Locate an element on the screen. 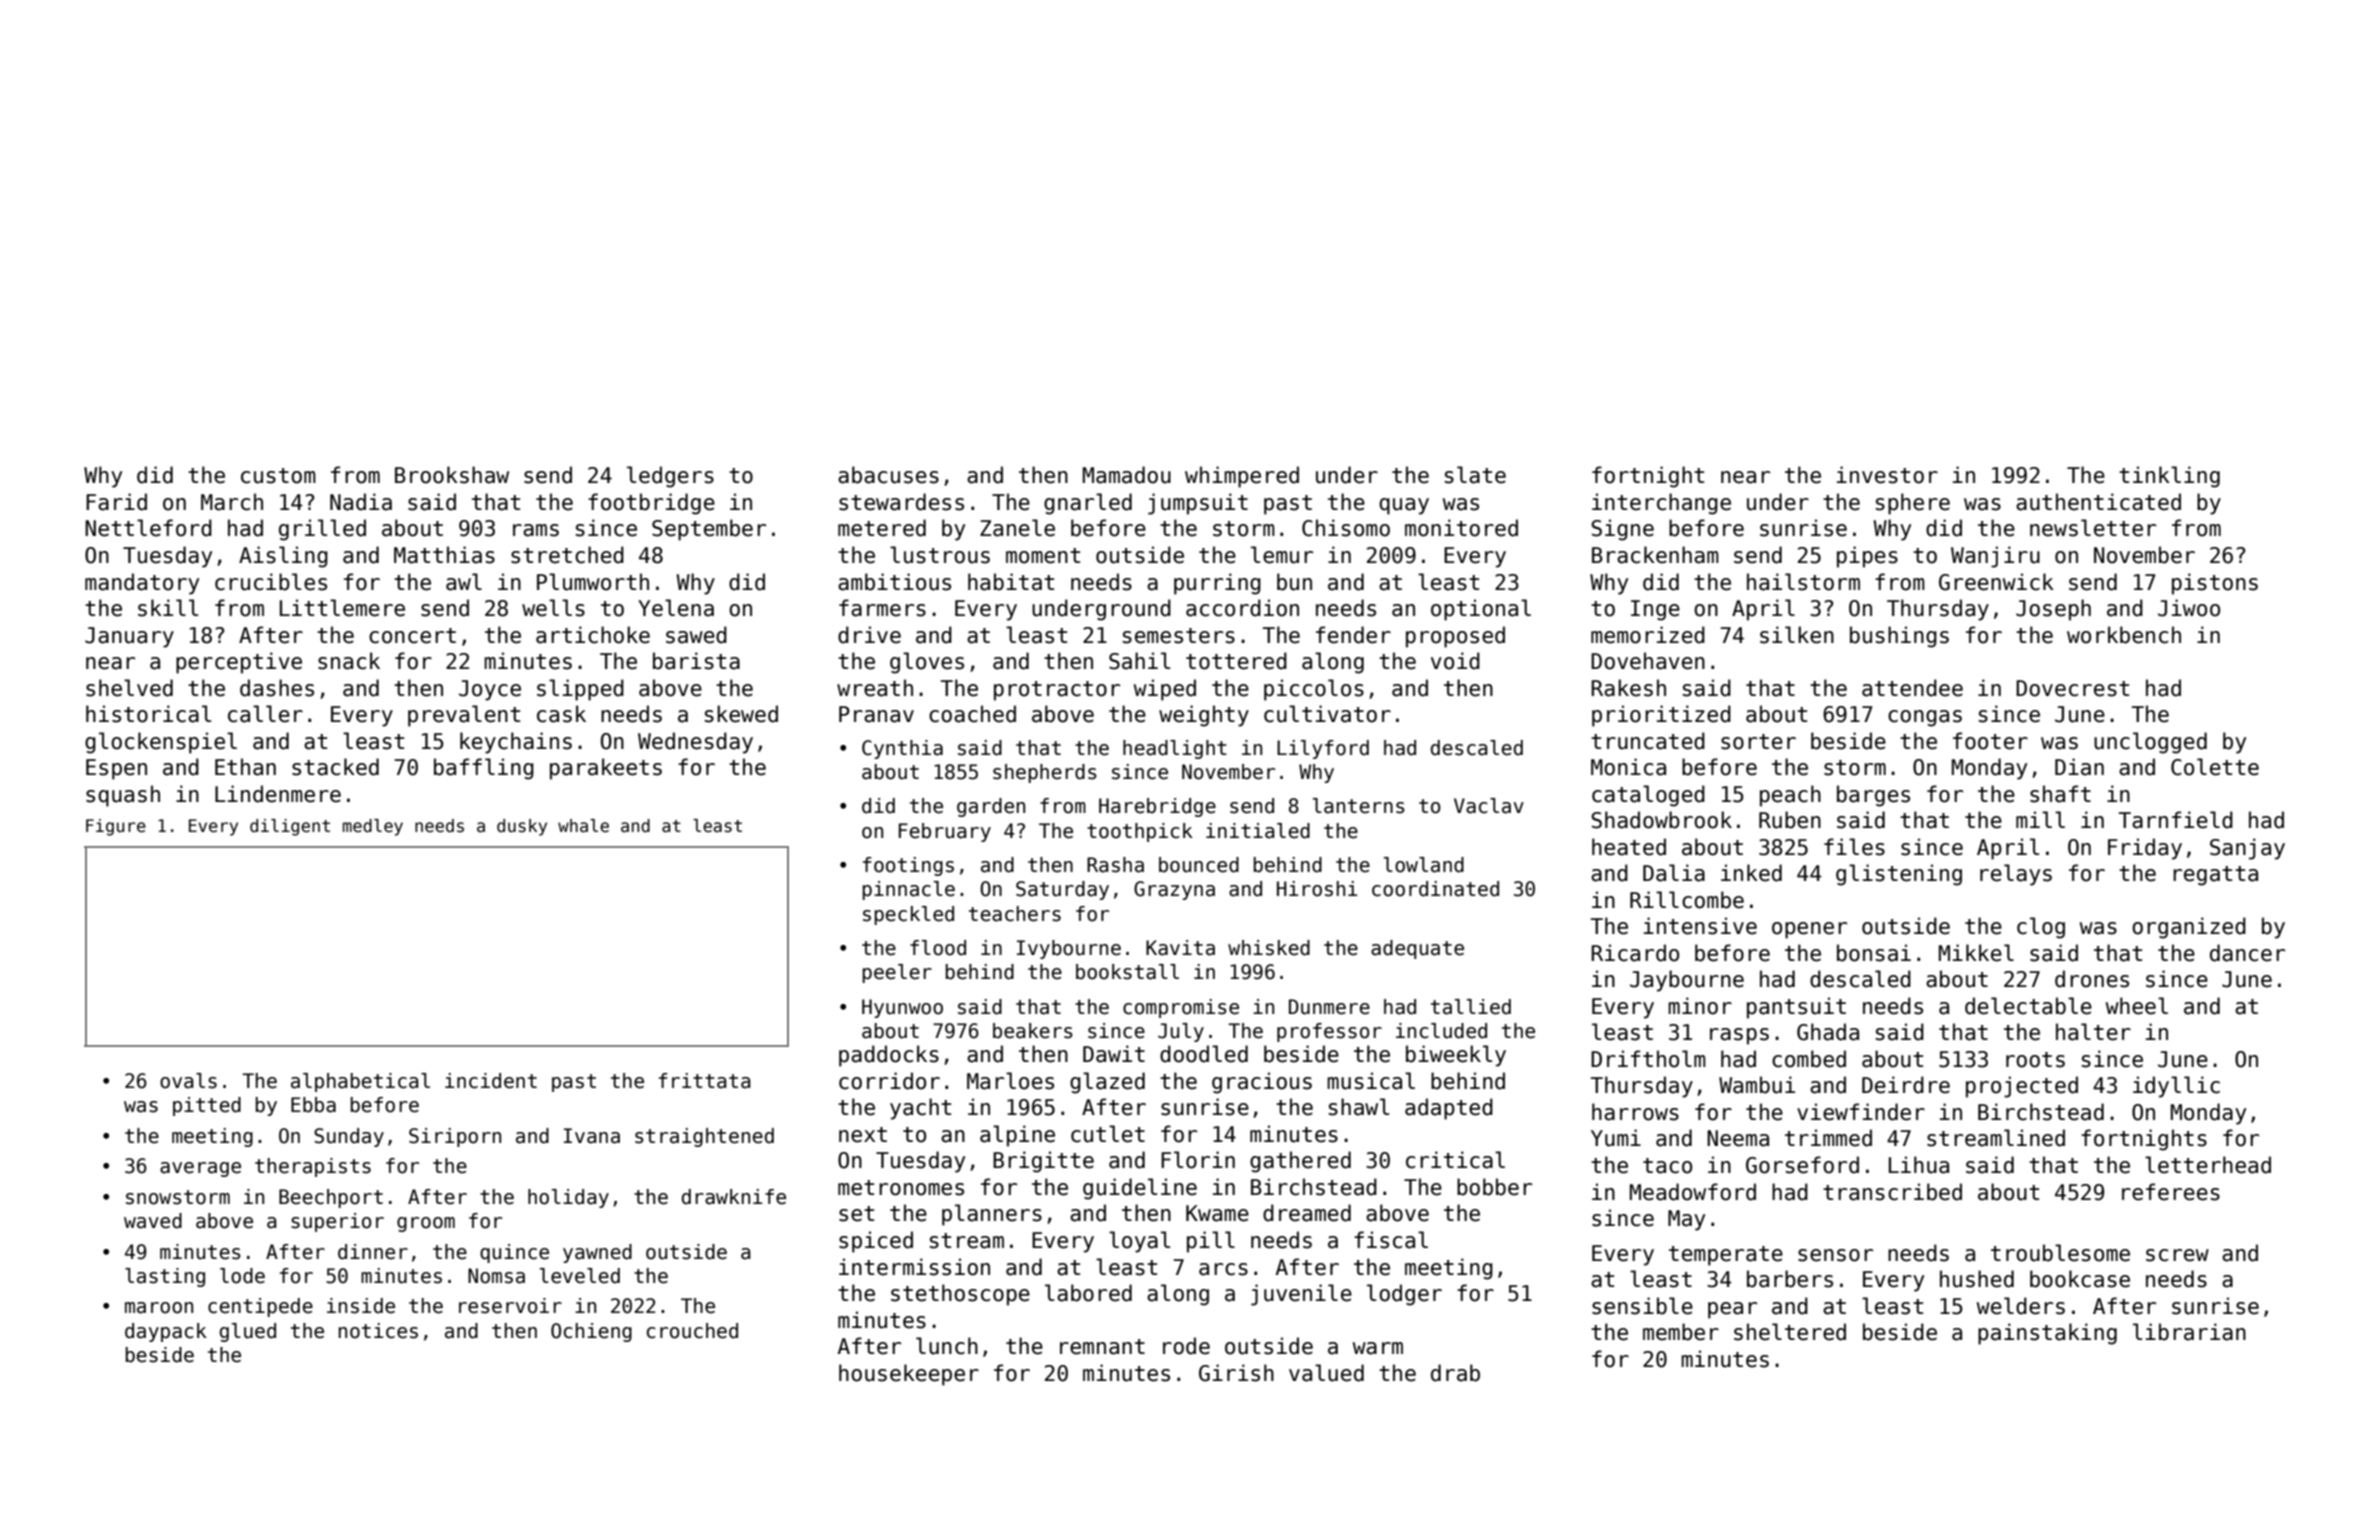  garden is located at coordinates (991, 807).
